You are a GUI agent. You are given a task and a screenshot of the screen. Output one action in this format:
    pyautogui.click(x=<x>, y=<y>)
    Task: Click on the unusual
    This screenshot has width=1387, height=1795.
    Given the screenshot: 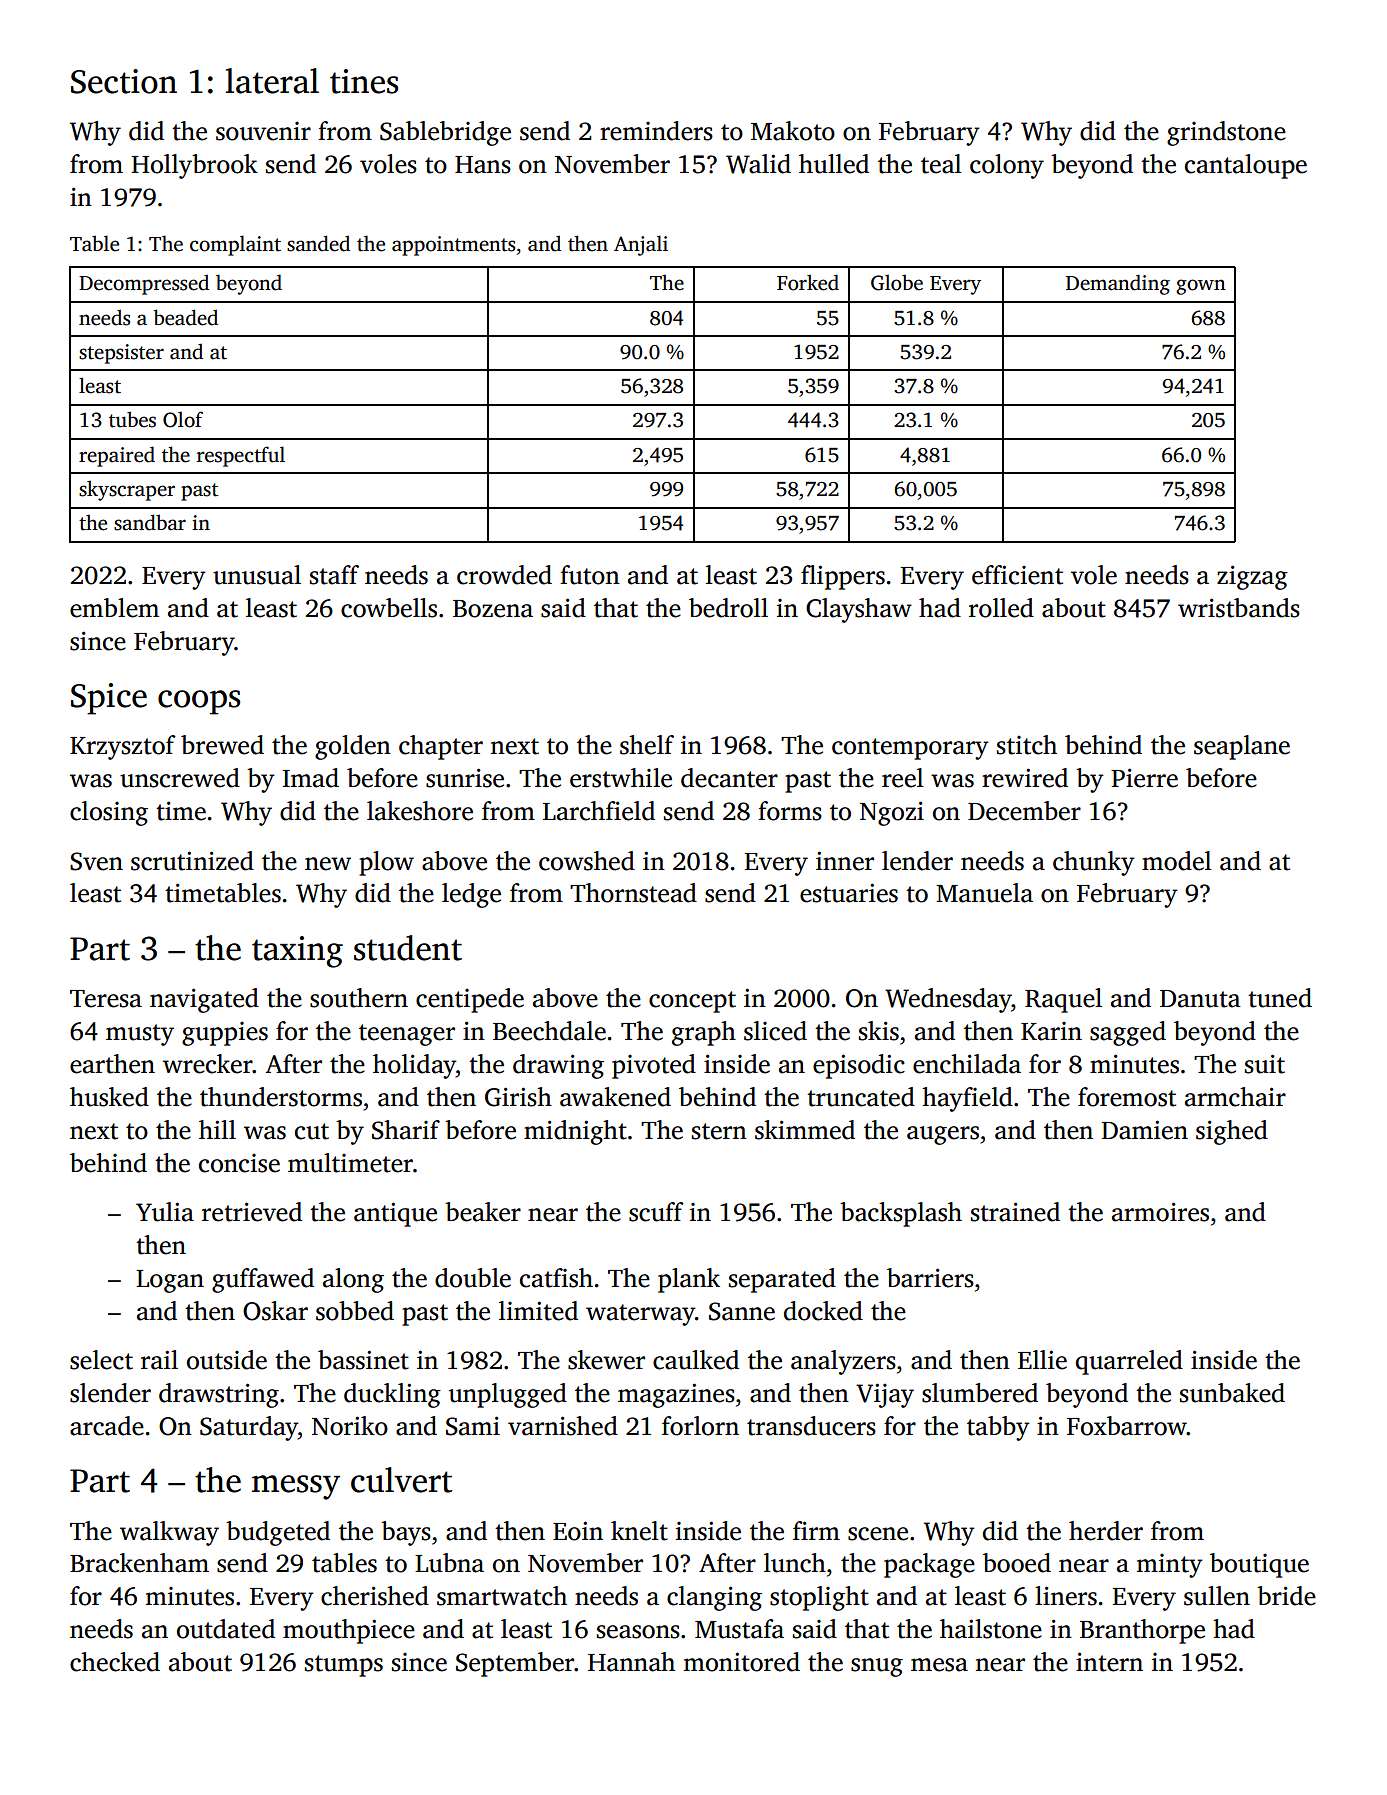 What is the action you would take?
    pyautogui.click(x=257, y=575)
